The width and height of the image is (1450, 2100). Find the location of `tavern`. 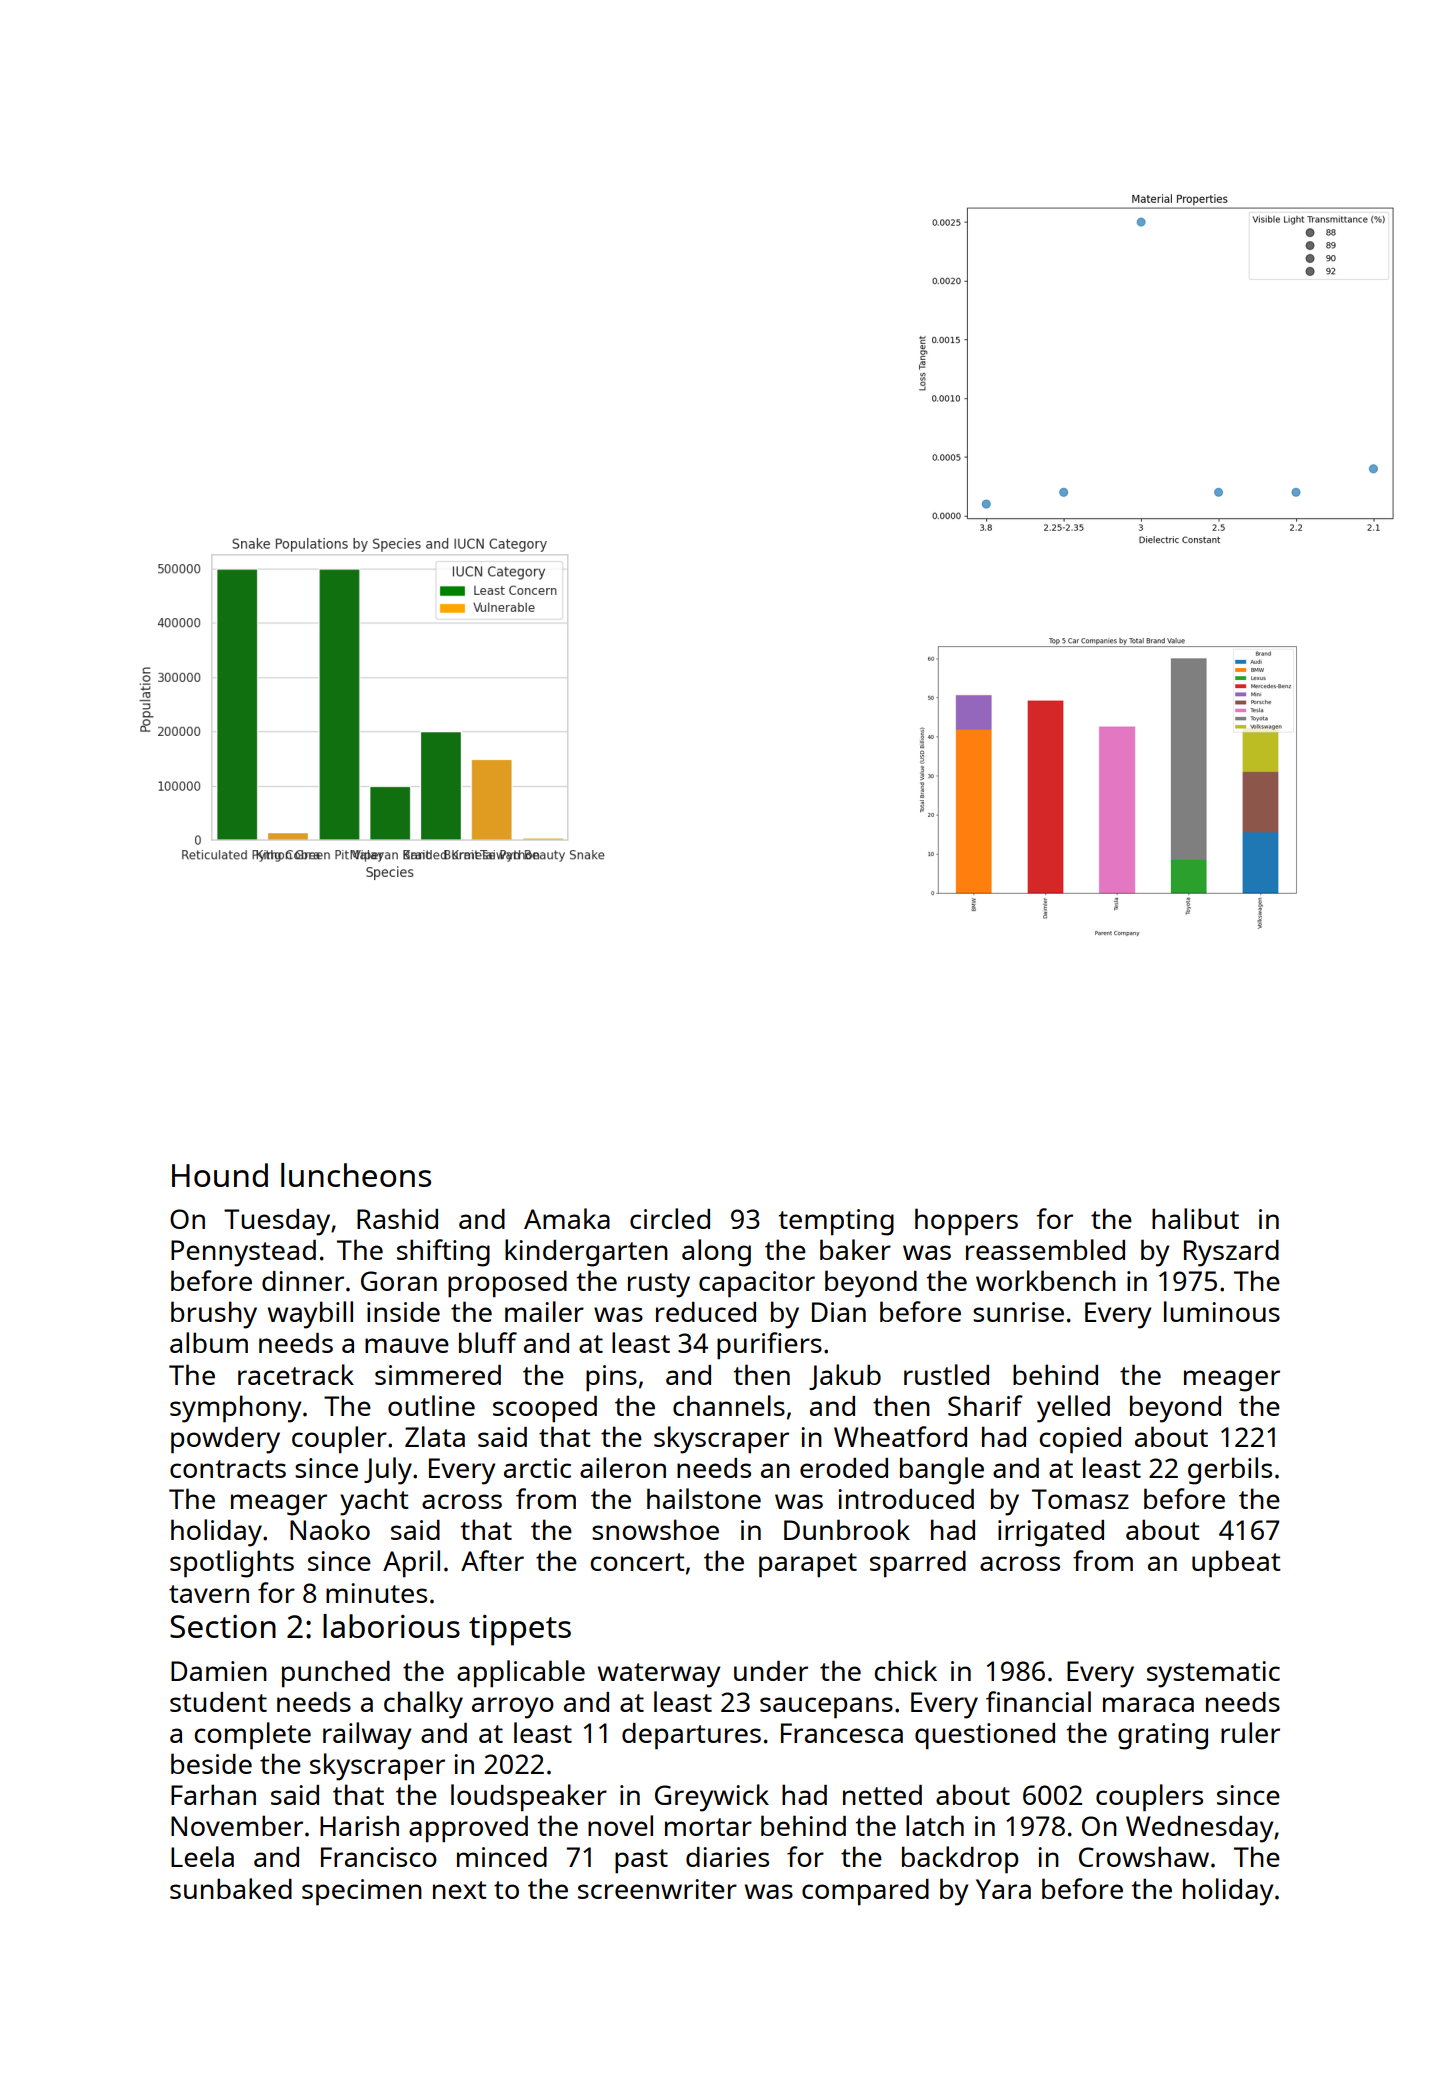

tavern is located at coordinates (209, 1594).
